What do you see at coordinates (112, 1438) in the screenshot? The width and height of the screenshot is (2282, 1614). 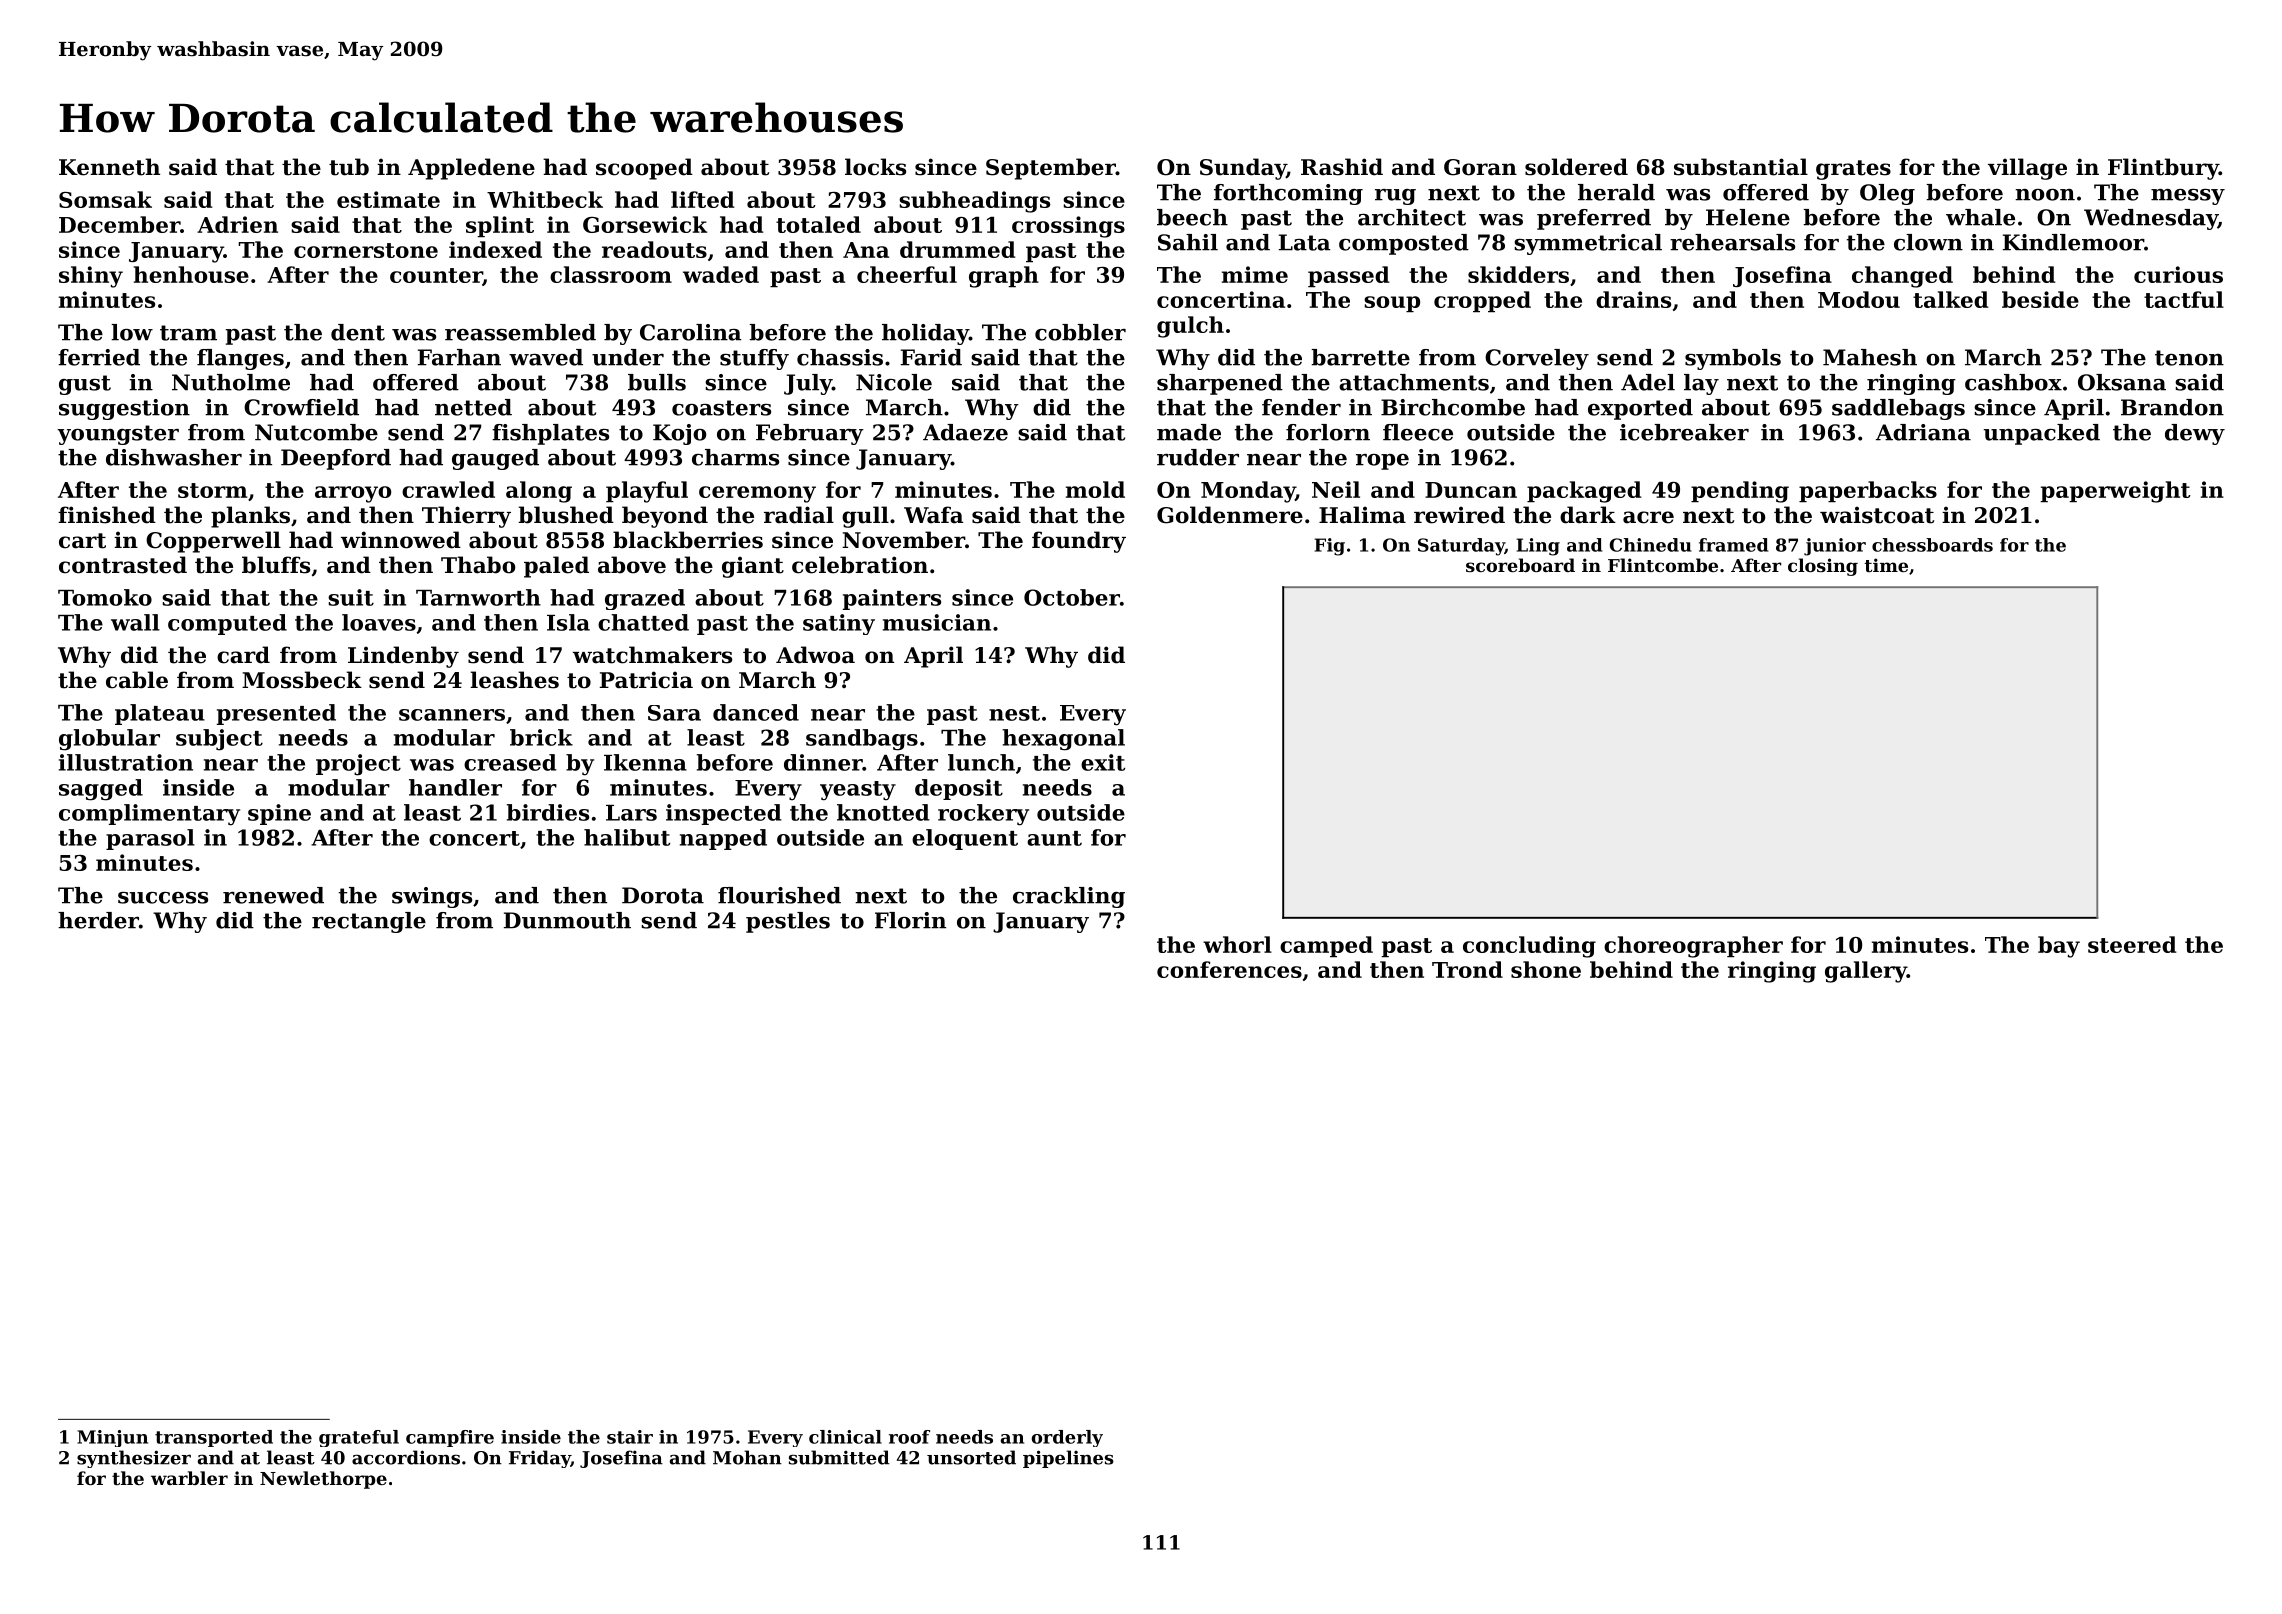 I see `Minjun` at bounding box center [112, 1438].
